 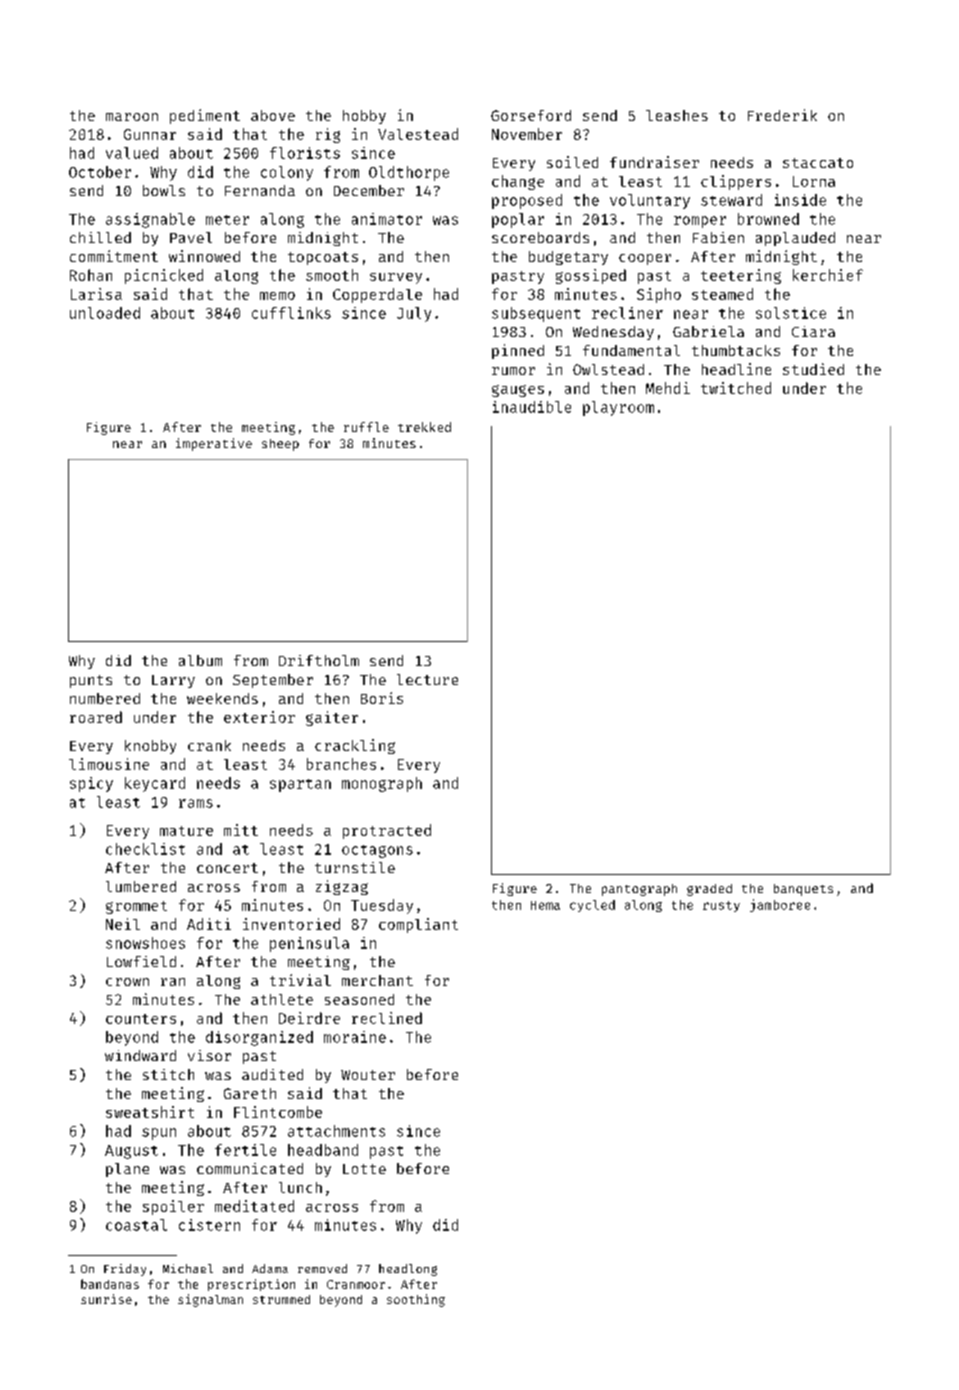 I want to click on coastal, so click(x=136, y=1225).
